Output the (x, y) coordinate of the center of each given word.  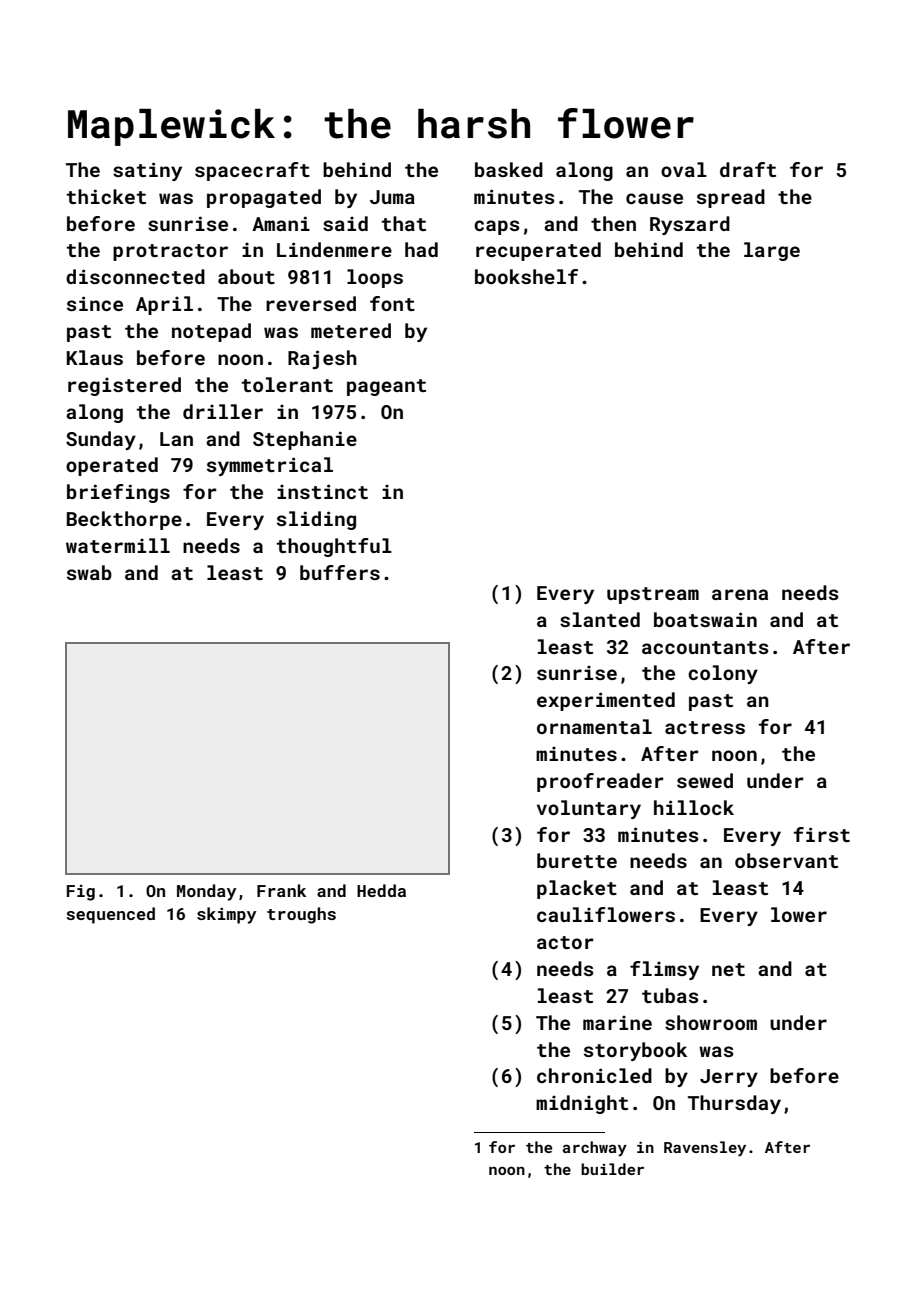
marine (617, 1023)
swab (89, 572)
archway (595, 1149)
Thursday (734, 1104)
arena (740, 594)
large (772, 251)
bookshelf (526, 276)
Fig (81, 893)
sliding (316, 520)
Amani (281, 223)
